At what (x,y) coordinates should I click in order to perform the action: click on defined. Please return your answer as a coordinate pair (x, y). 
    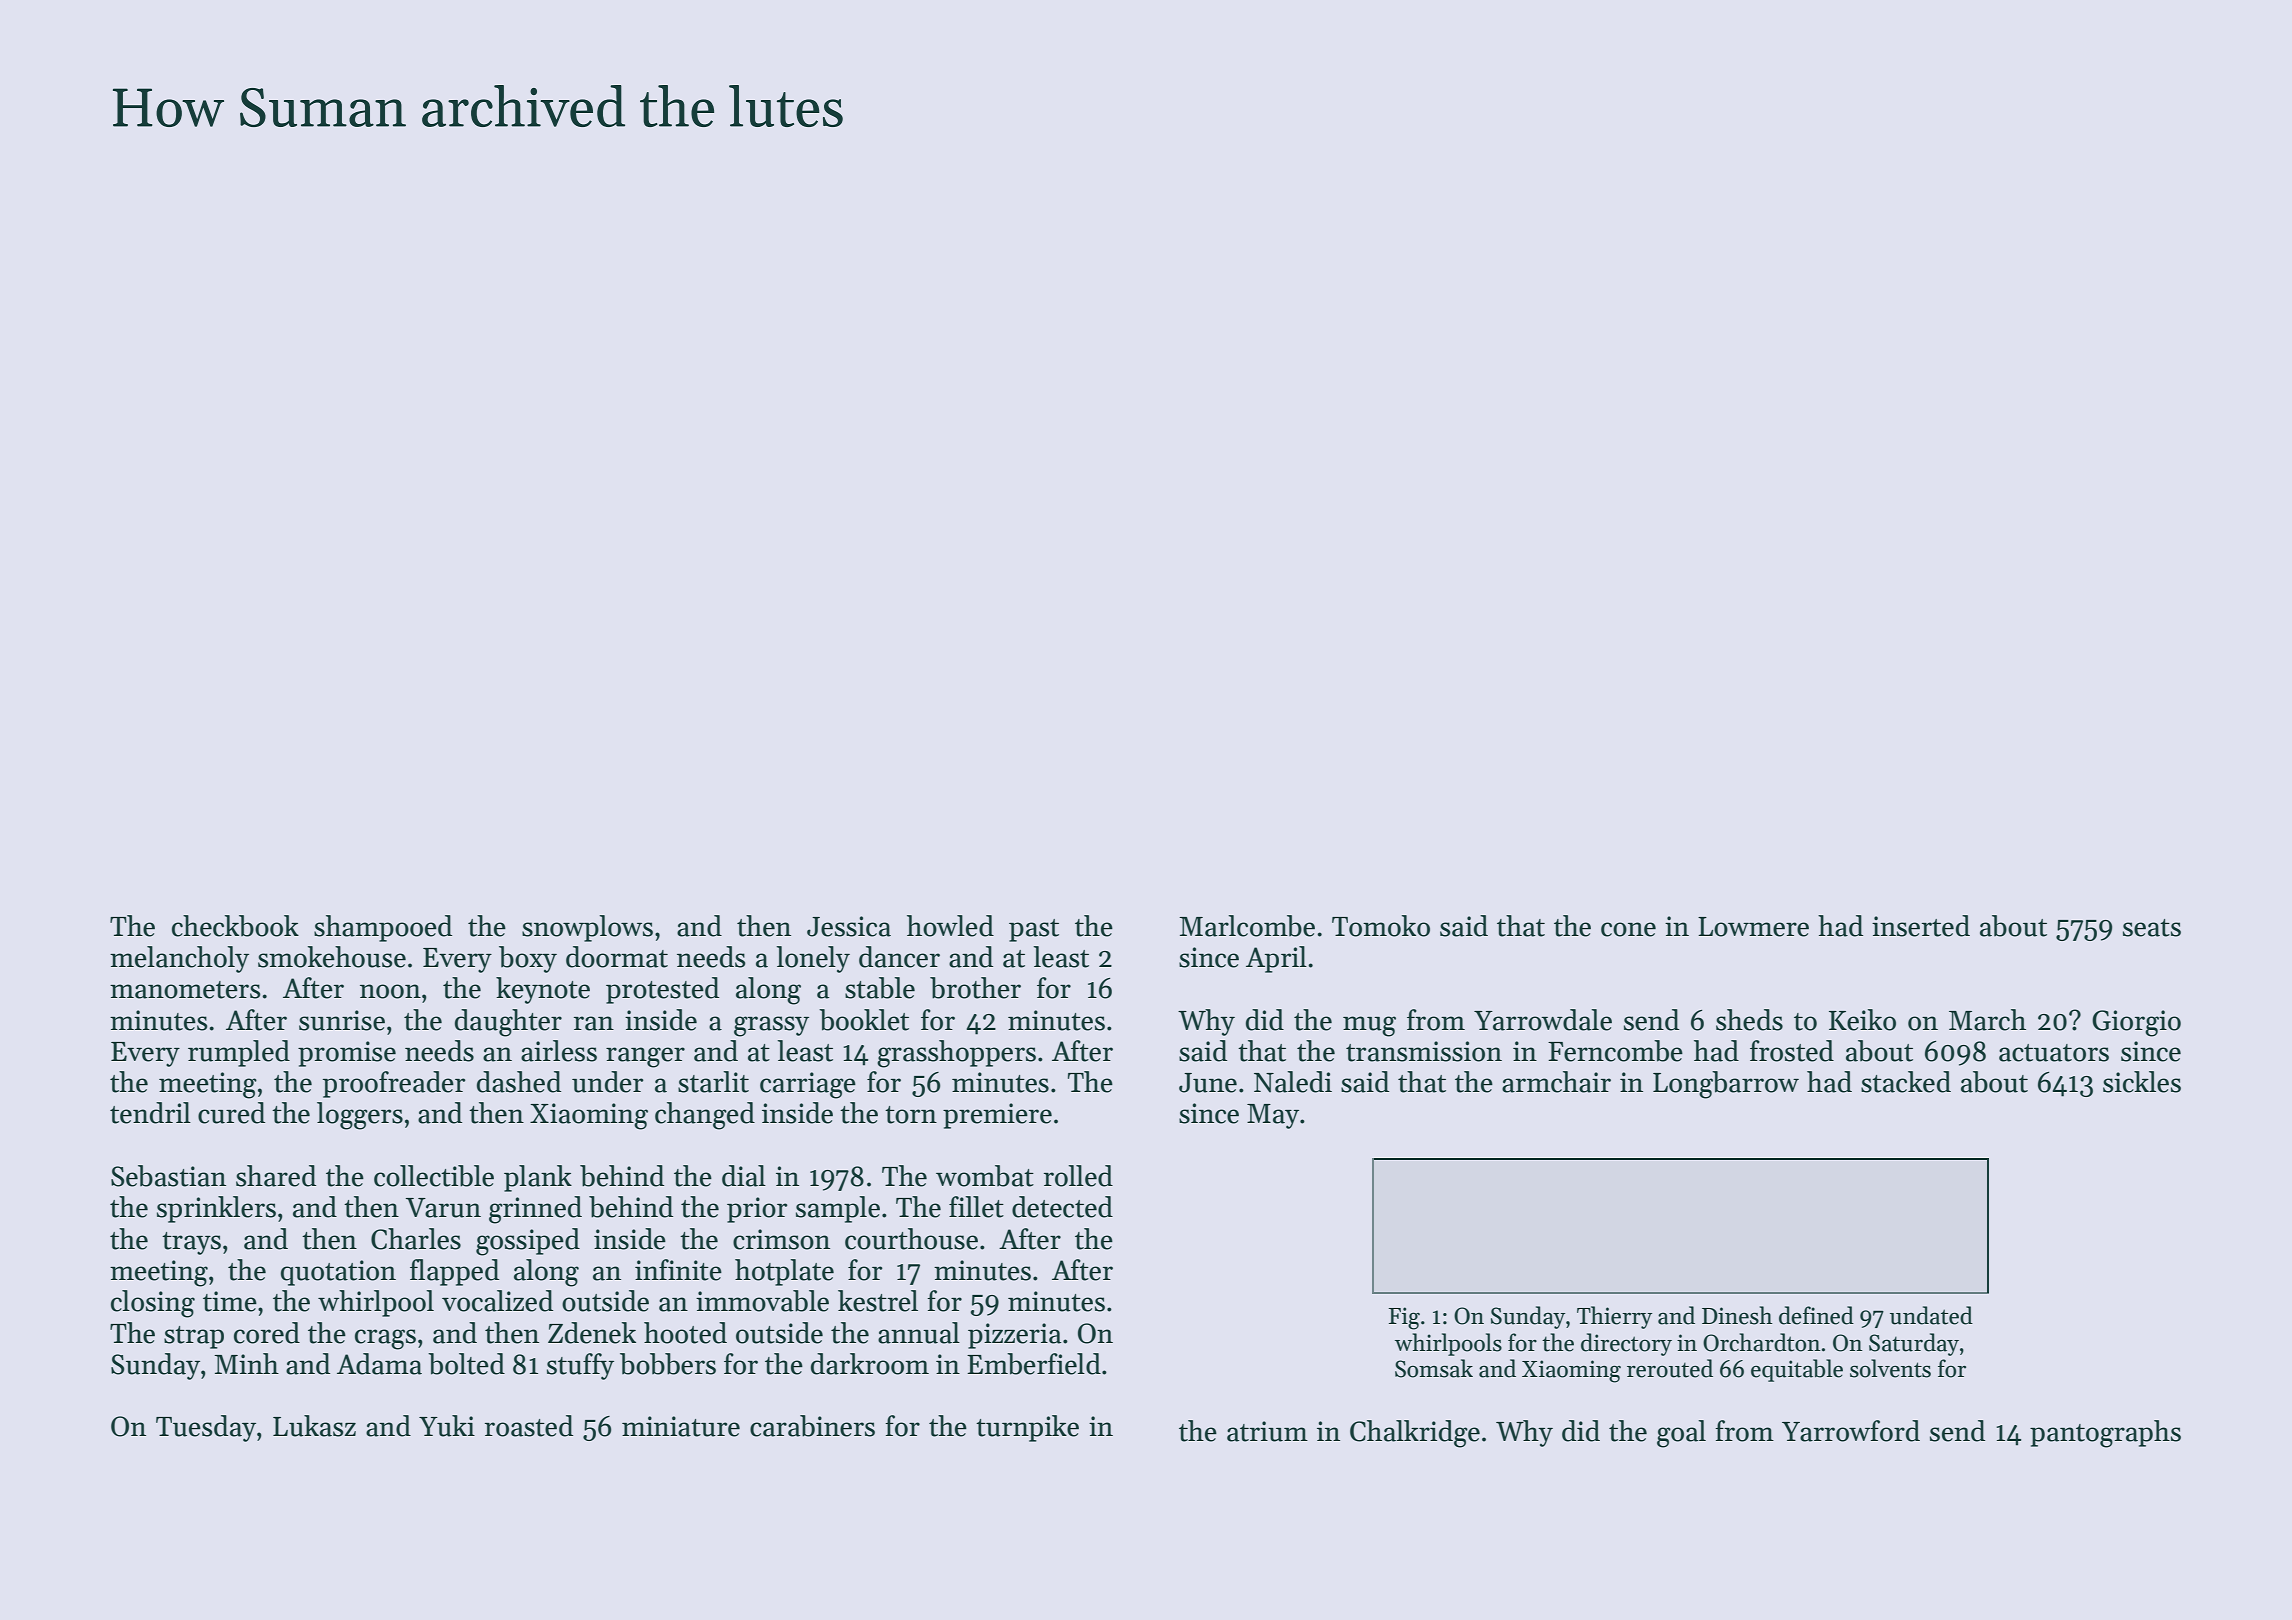
    Looking at the image, I should click on (1816, 1315).
